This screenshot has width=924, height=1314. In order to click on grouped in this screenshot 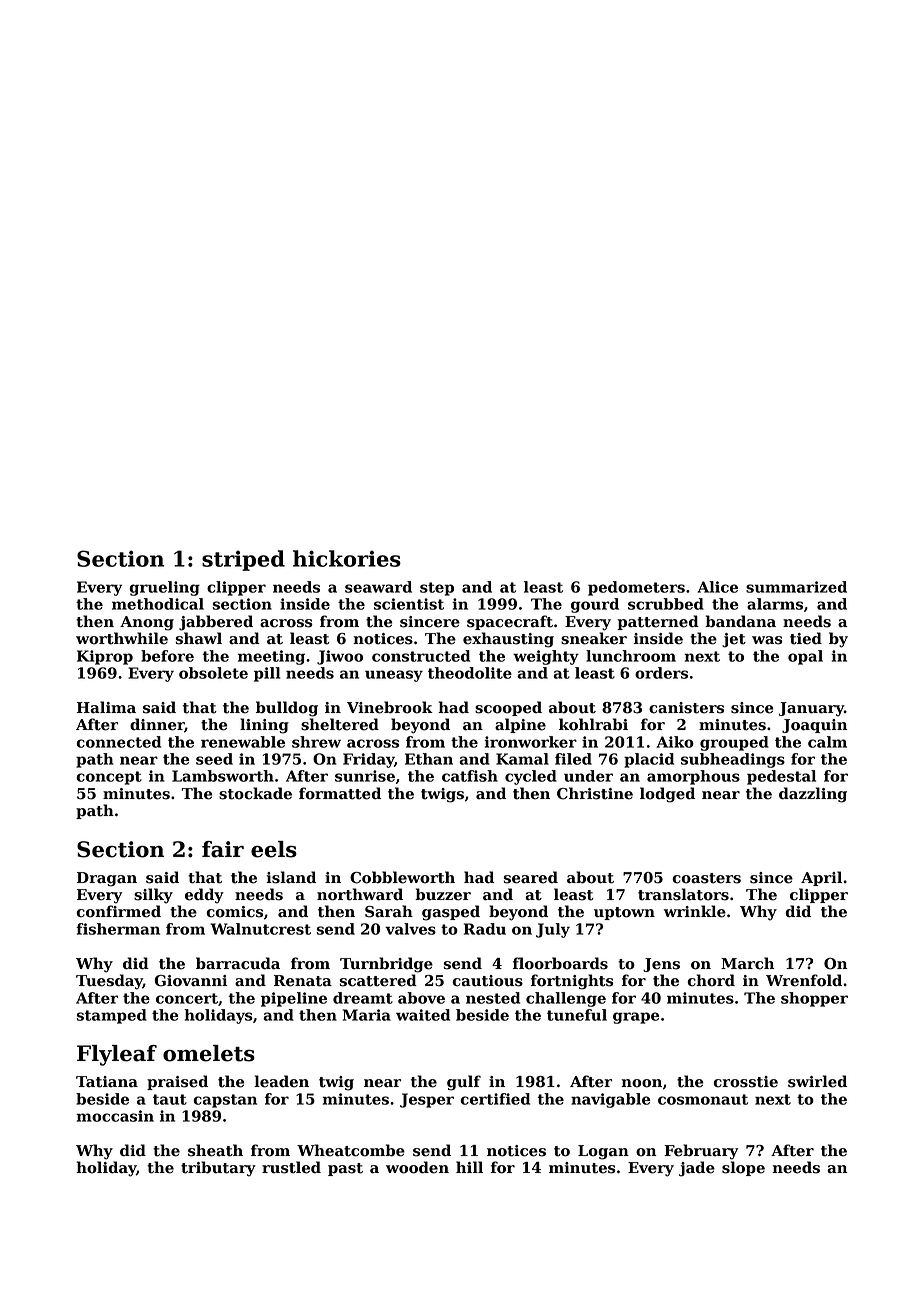, I will do `click(734, 743)`.
